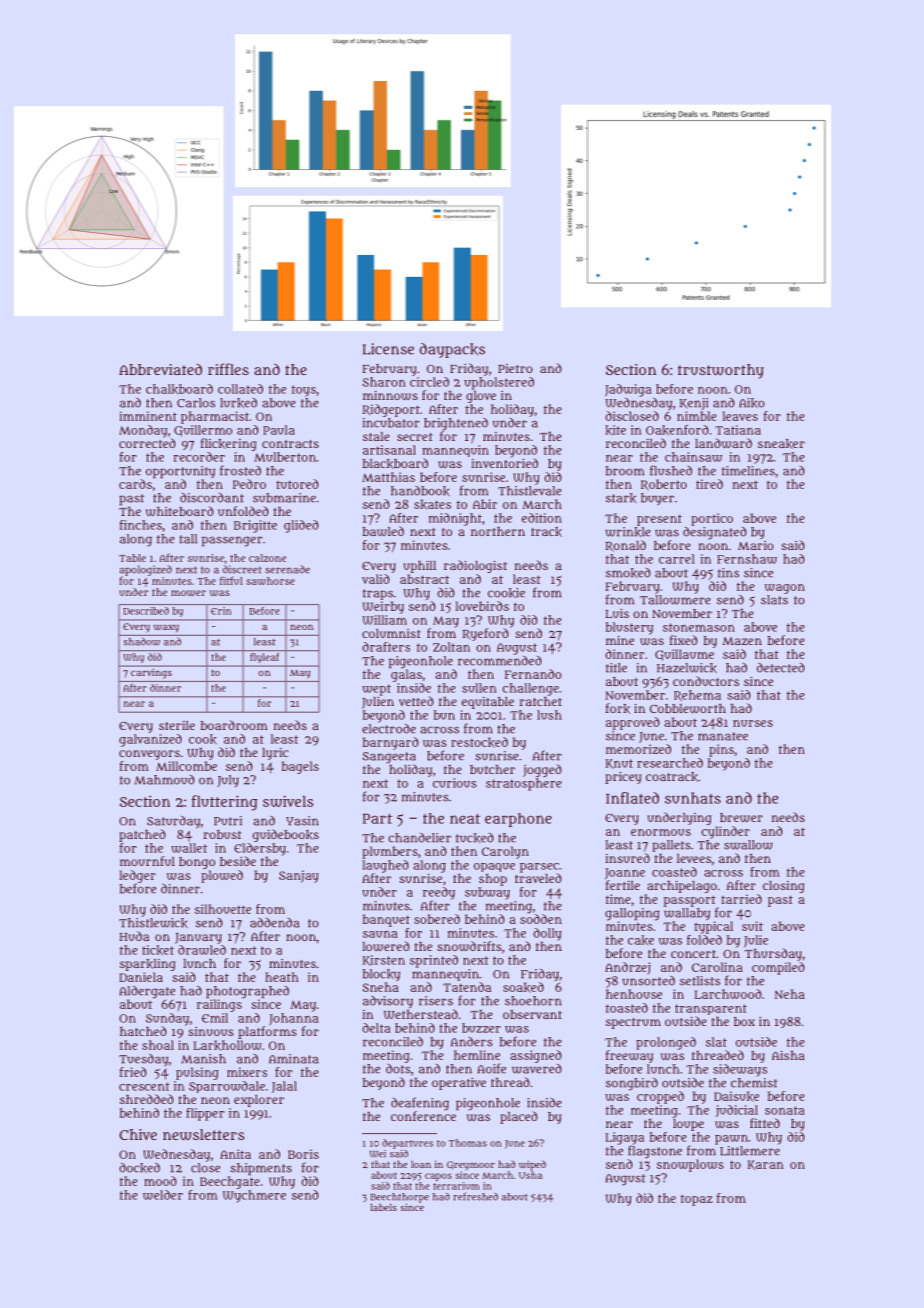  Describe the element at coordinates (398, 1069) in the screenshot. I see `dots` at that location.
